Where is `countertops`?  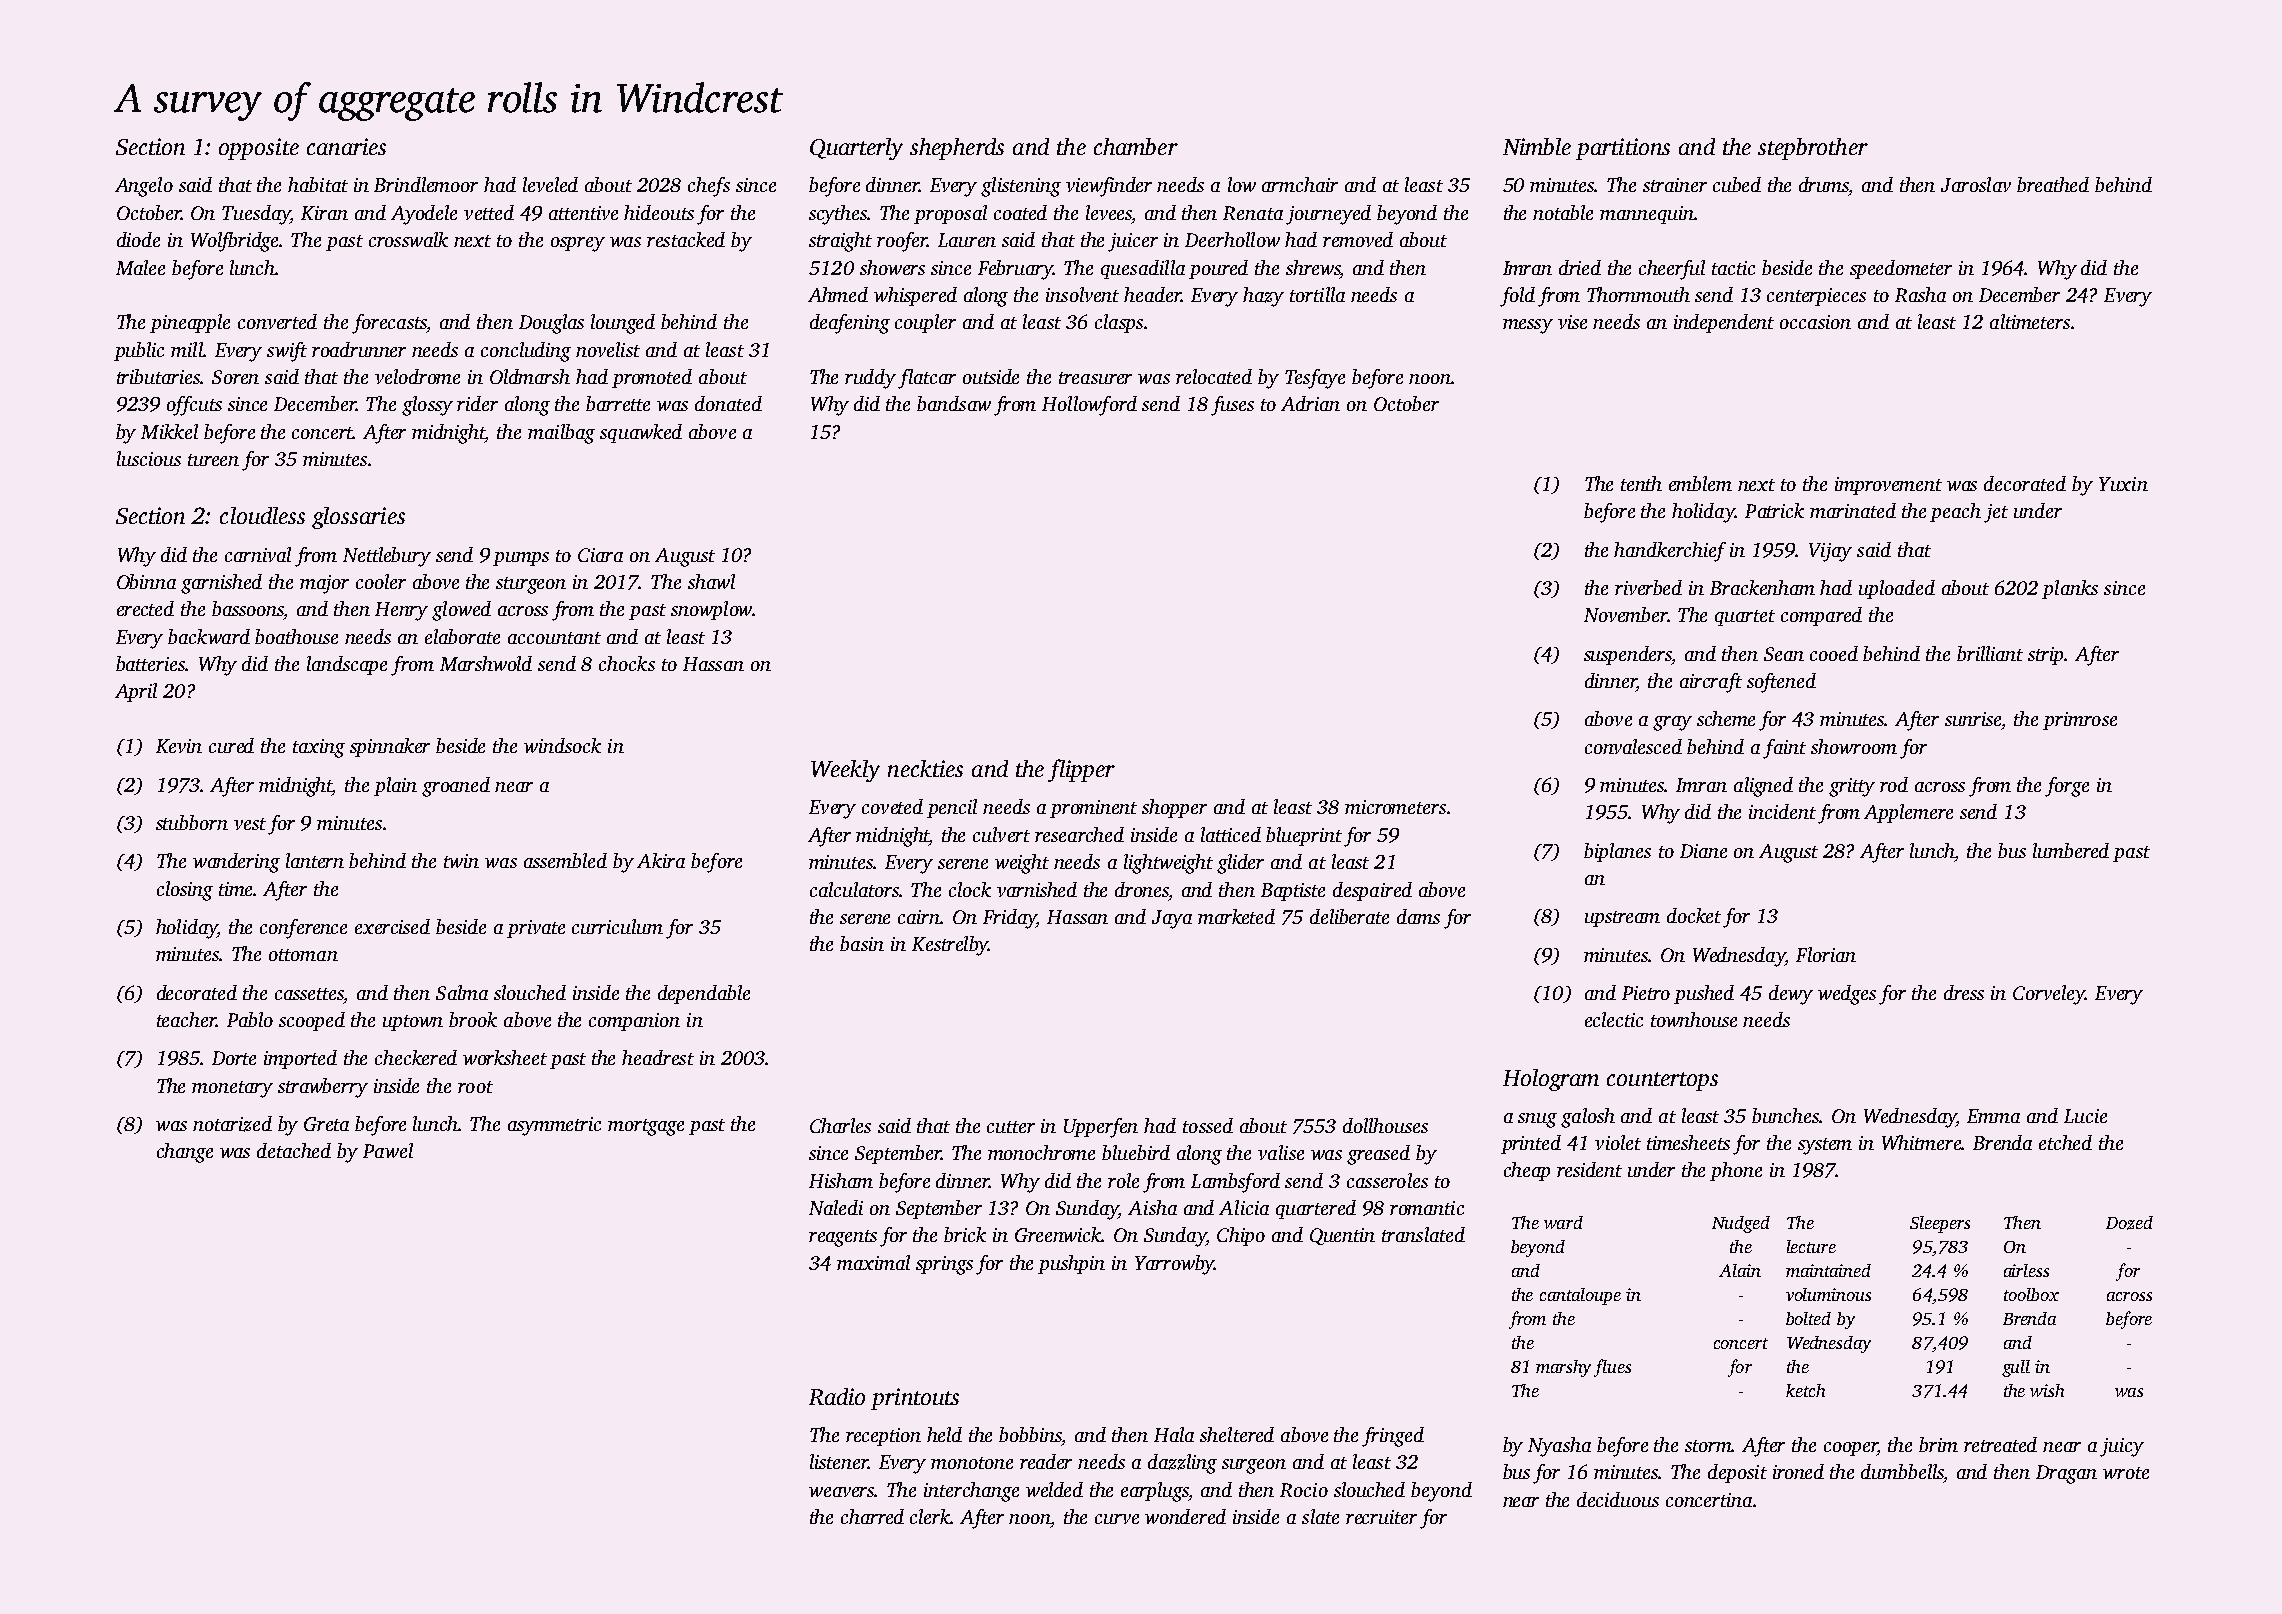
countertops is located at coordinates (1662, 1081).
